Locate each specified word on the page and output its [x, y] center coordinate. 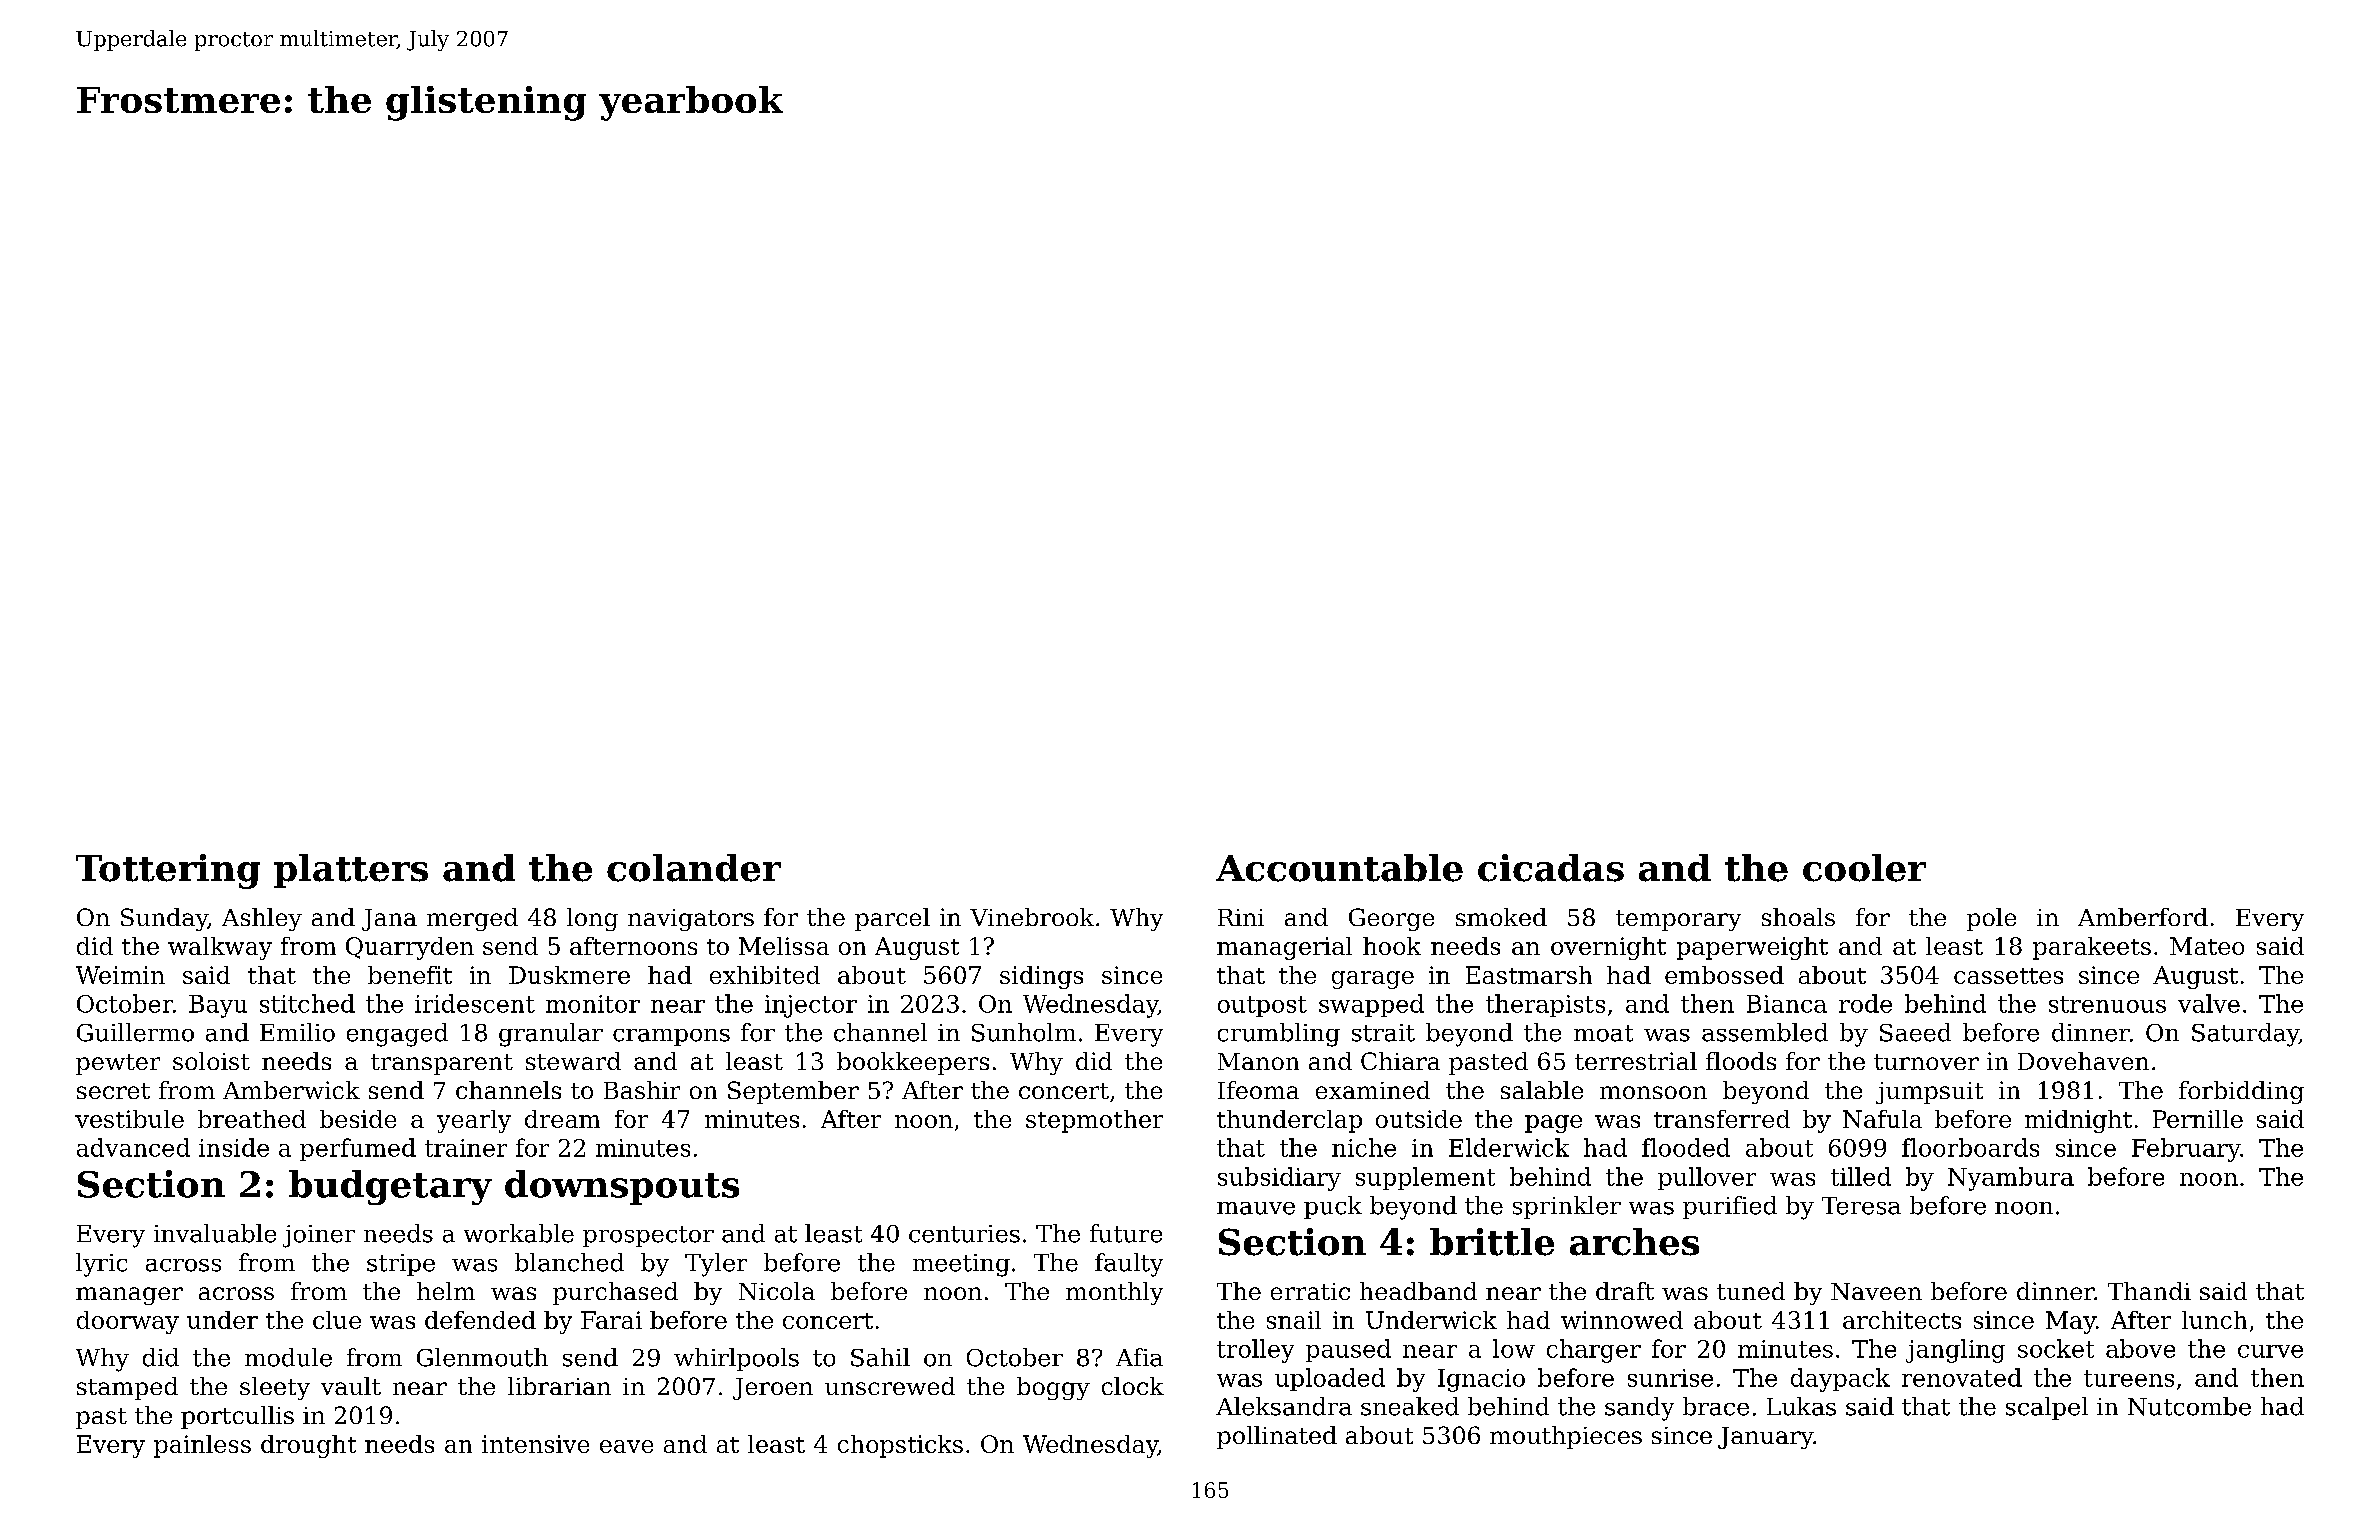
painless [202, 1446]
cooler [1864, 868]
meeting [961, 1265]
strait [1383, 1033]
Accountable [1339, 868]
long [592, 919]
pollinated [1277, 1437]
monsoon [1653, 1092]
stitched [307, 1003]
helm [446, 1291]
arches [1634, 1242]
